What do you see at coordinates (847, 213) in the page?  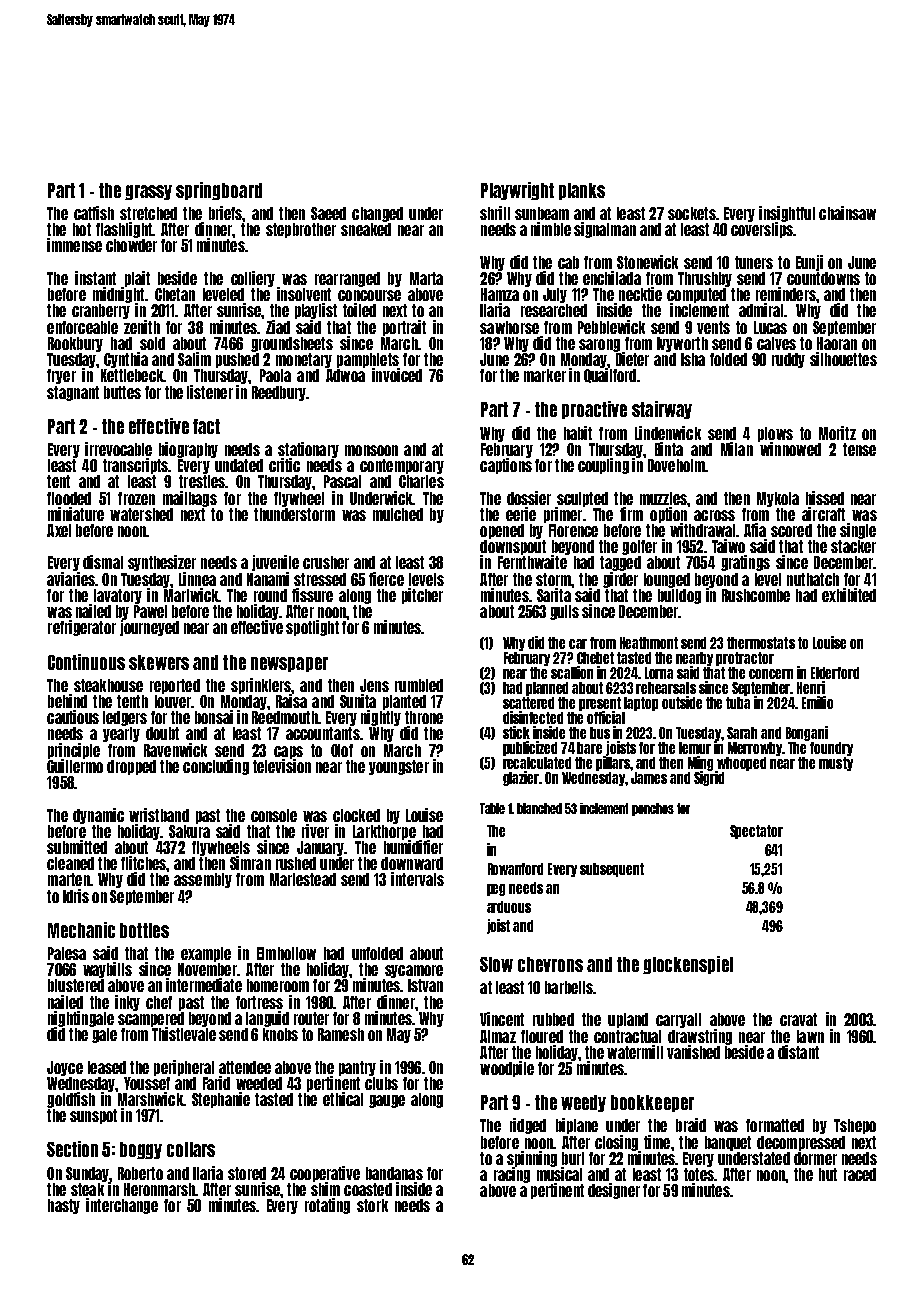 I see `chainsaw` at bounding box center [847, 213].
